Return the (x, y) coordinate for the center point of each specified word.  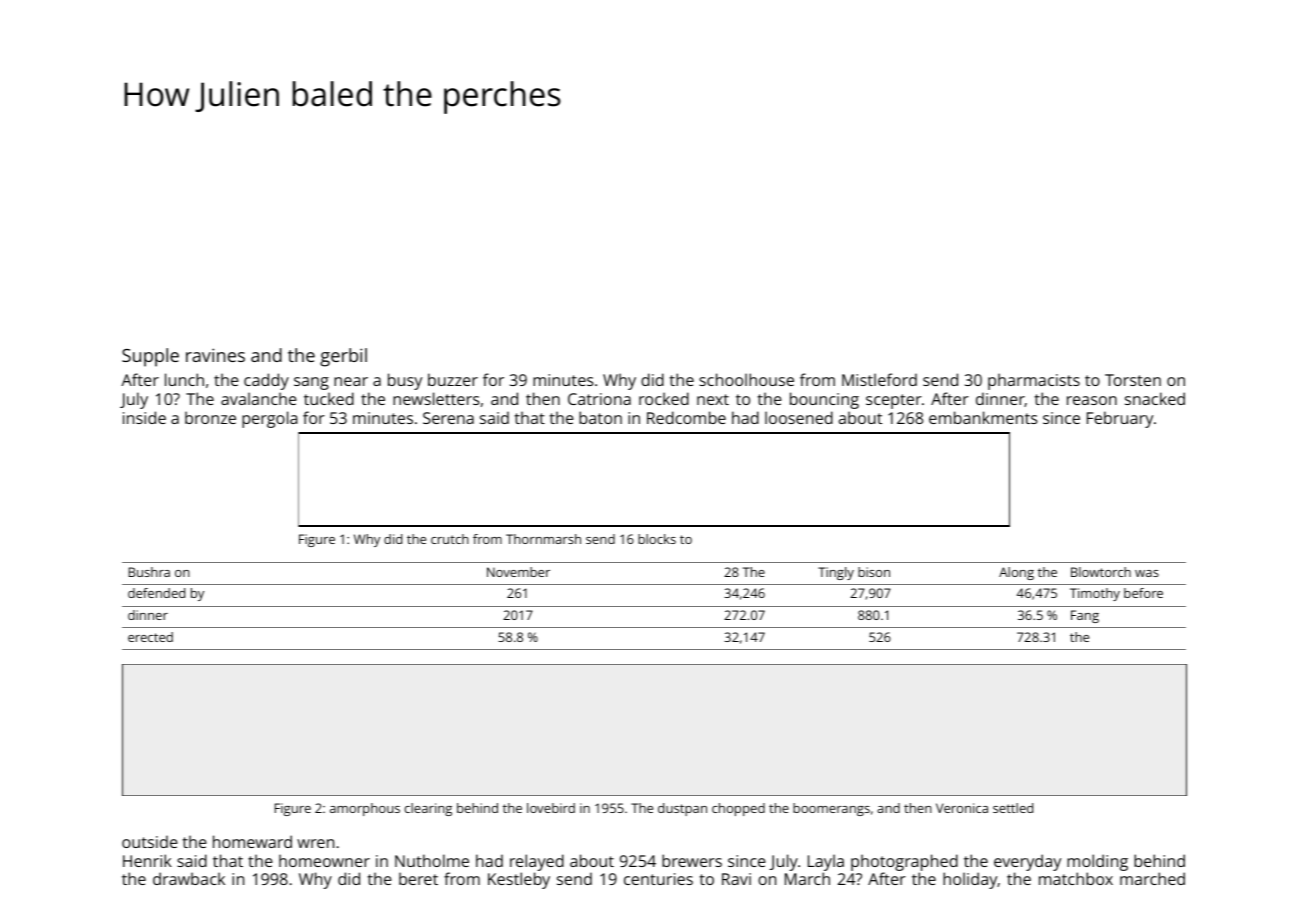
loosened (799, 417)
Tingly (836, 573)
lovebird (551, 808)
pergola (270, 419)
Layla (826, 862)
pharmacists (1034, 381)
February (1120, 419)
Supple (150, 357)
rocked (664, 398)
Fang (1085, 616)
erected (150, 637)
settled (1013, 808)
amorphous (365, 809)
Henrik (147, 860)
